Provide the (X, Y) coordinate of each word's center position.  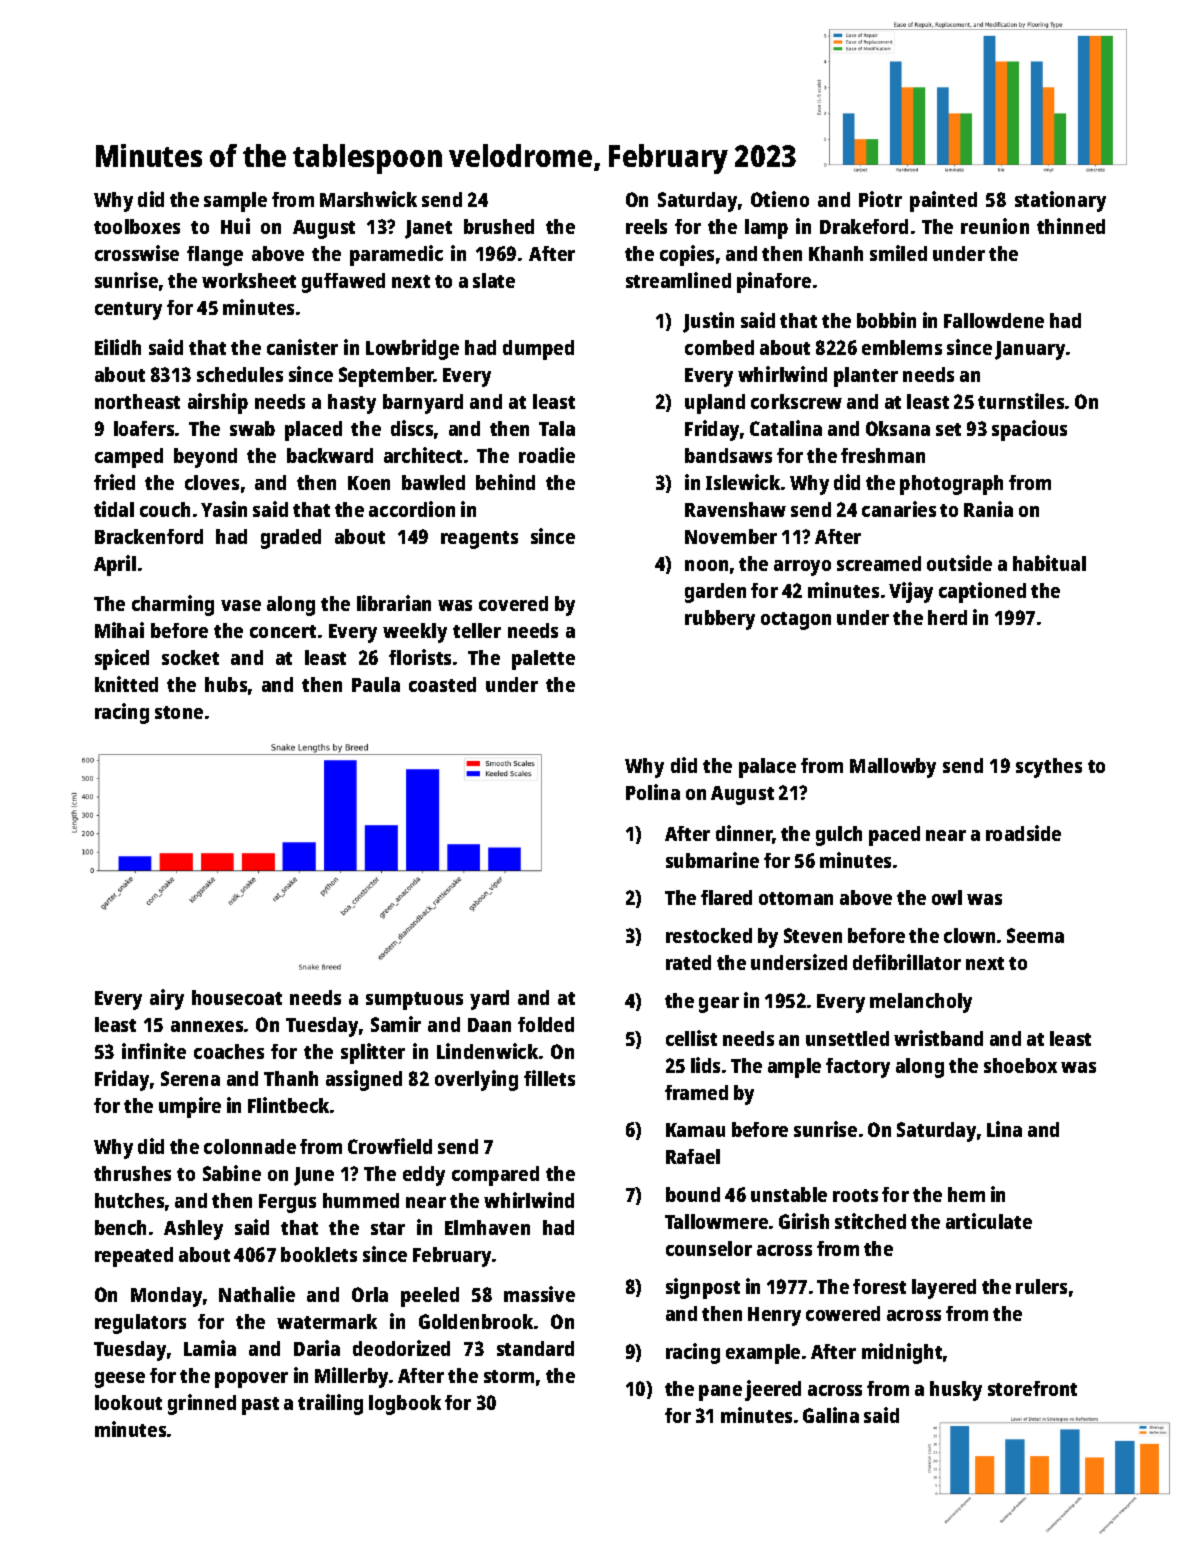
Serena (190, 1078)
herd (947, 617)
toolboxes (137, 226)
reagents (479, 540)
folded (546, 1024)
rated (688, 962)
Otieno (780, 199)
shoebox (1020, 1065)
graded (291, 539)
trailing (330, 1404)
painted (943, 201)
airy (167, 999)
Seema (1035, 935)
